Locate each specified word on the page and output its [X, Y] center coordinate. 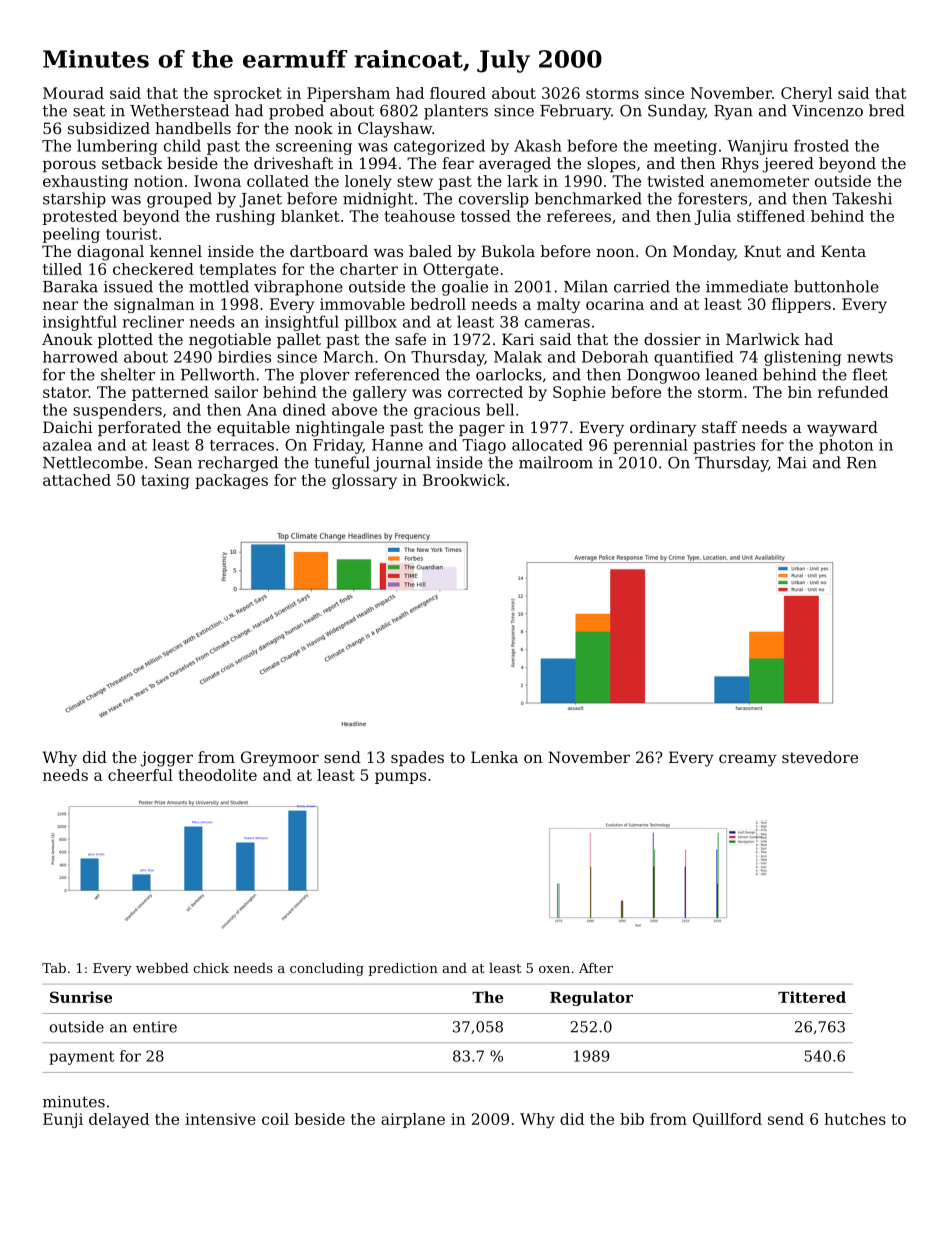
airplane [413, 1120]
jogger [167, 759]
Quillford [727, 1120]
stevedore [820, 757]
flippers [801, 305]
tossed [486, 216]
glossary [364, 481]
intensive [220, 1119]
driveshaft [293, 163]
